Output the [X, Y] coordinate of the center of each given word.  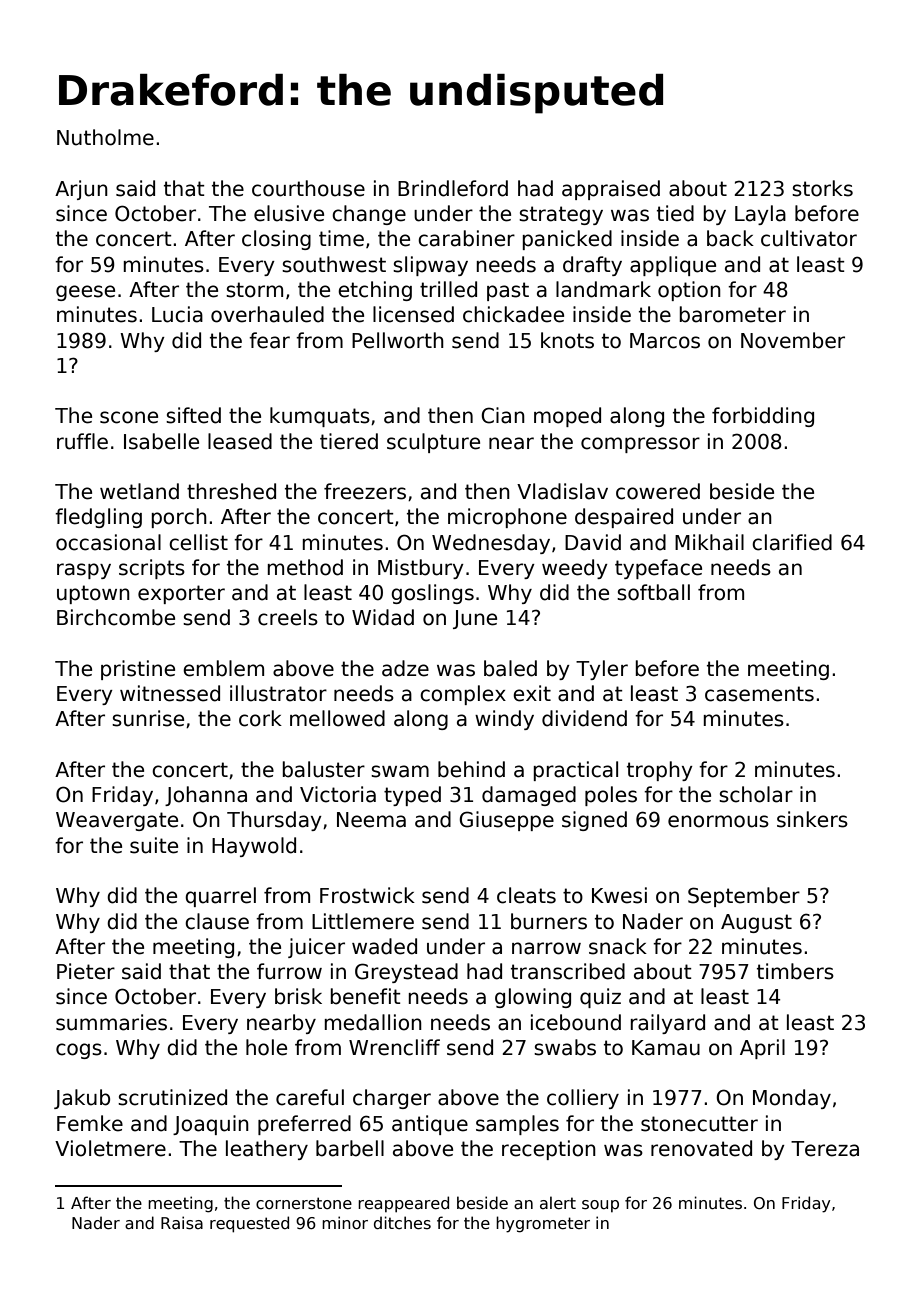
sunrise [148, 718]
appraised [611, 190]
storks [822, 188]
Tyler [602, 670]
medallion [373, 1022]
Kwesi [619, 895]
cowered [658, 491]
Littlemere [363, 921]
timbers [795, 971]
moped [567, 417]
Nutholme [105, 137]
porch [179, 518]
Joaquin [211, 1125]
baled [510, 668]
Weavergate [117, 821]
